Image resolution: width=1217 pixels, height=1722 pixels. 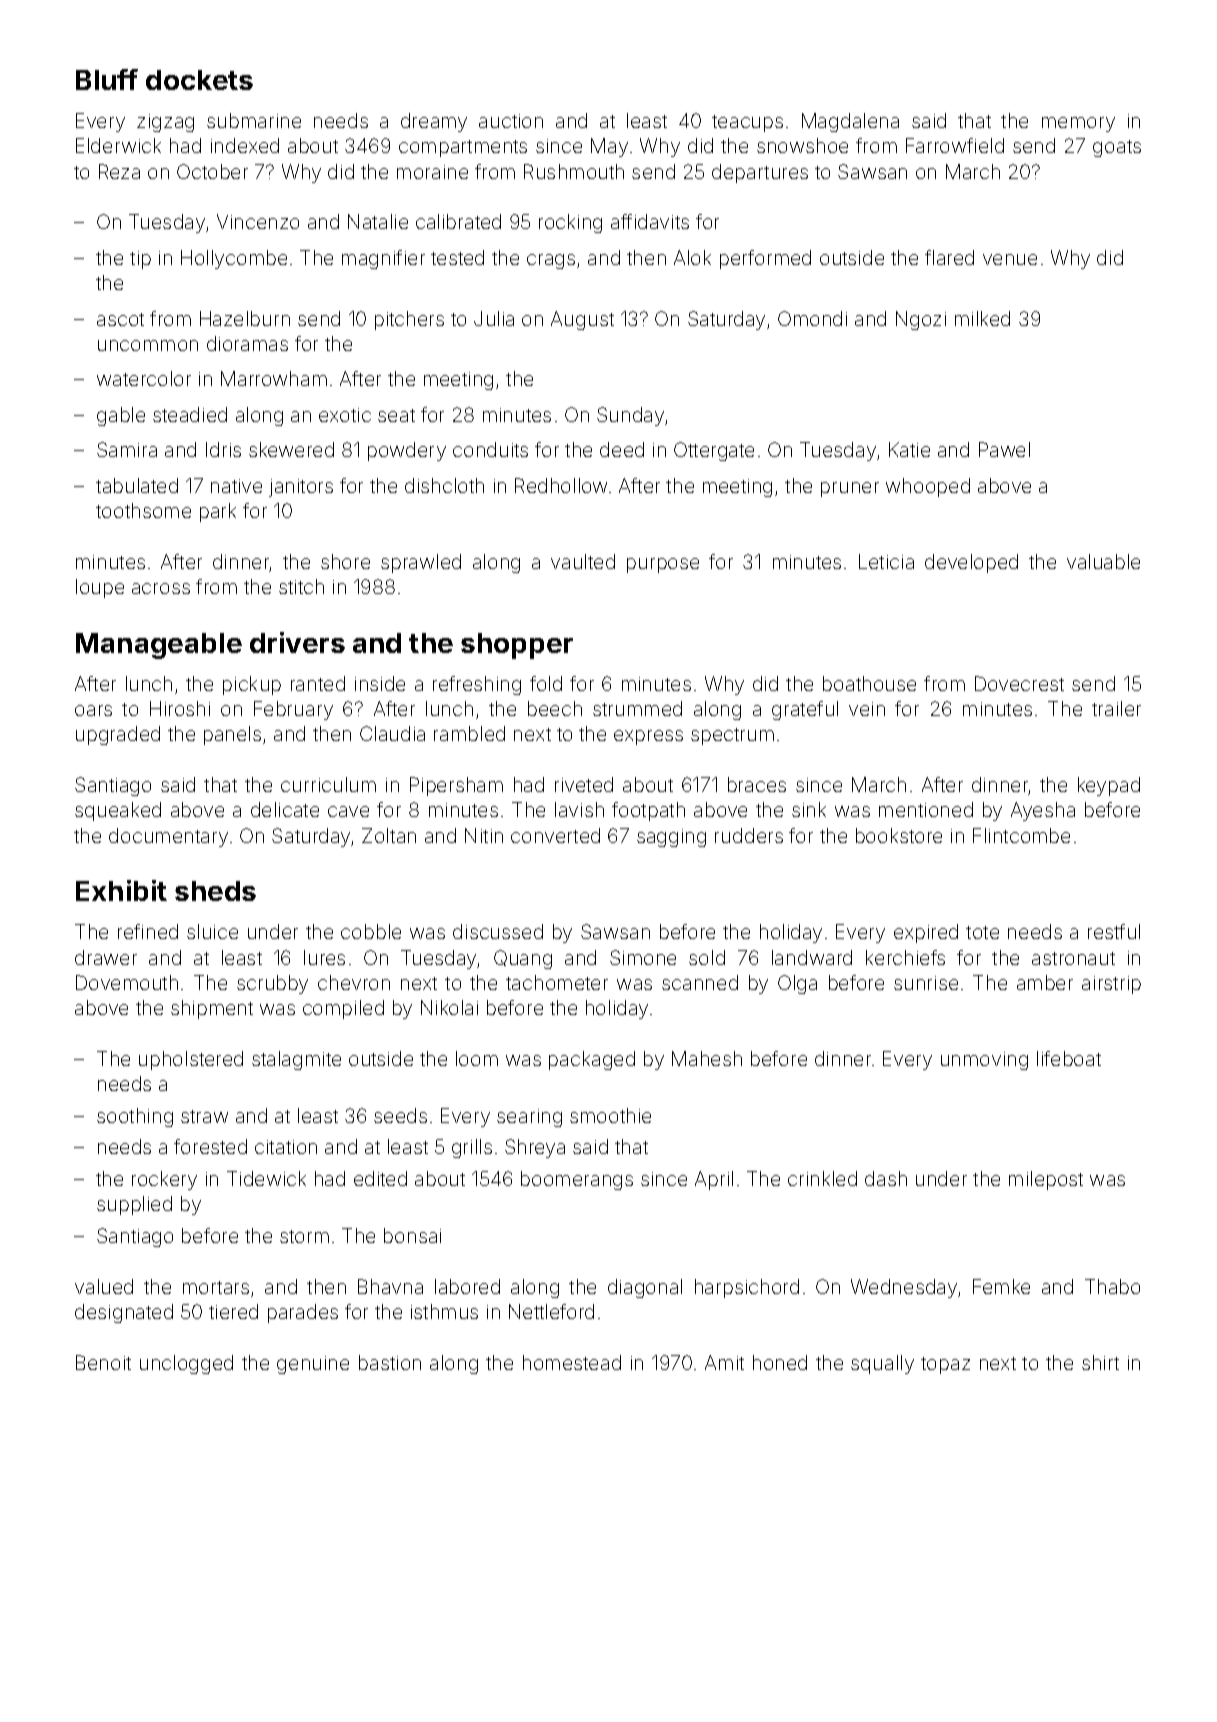 What do you see at coordinates (1116, 708) in the document?
I see `trailer` at bounding box center [1116, 708].
